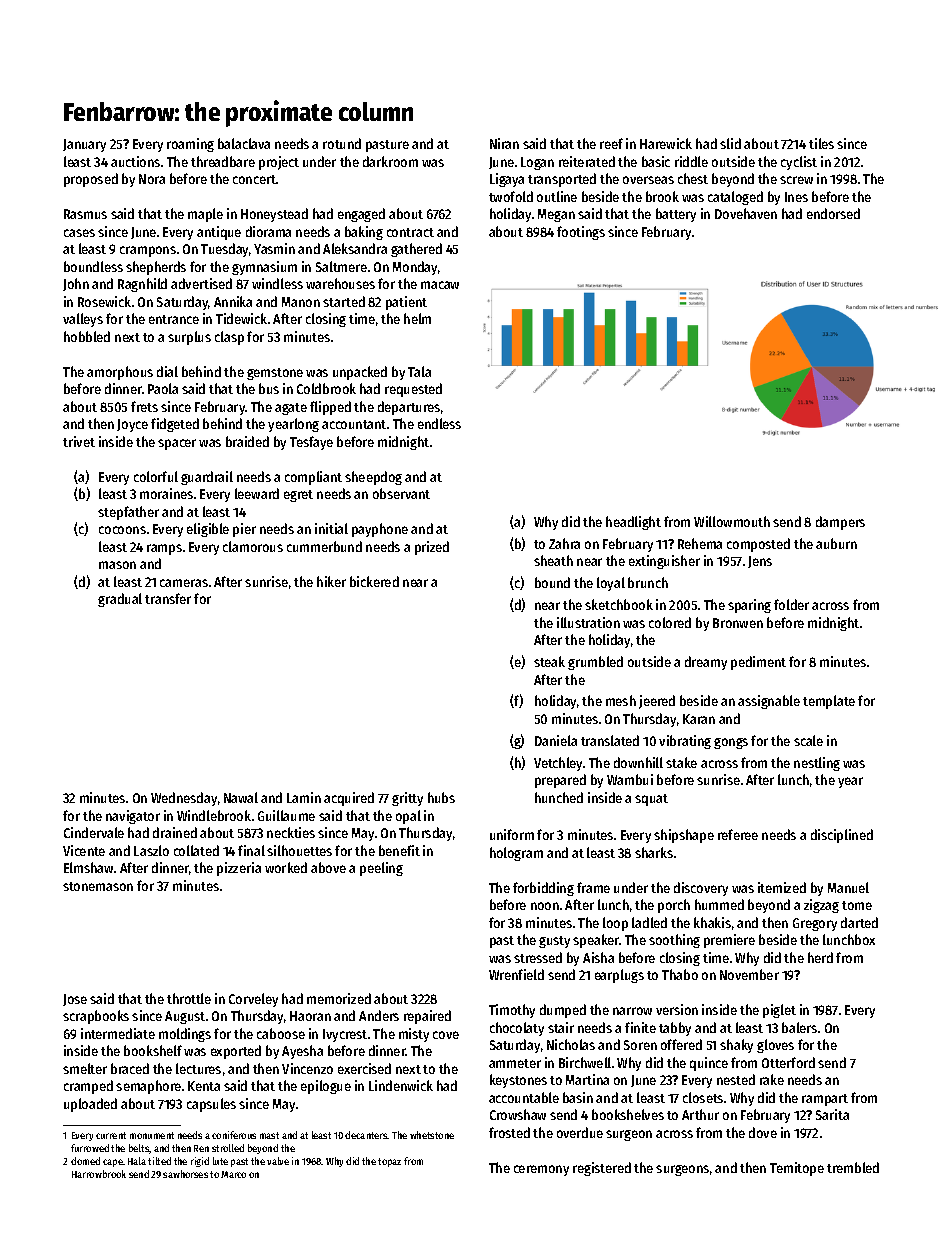 The width and height of the screenshot is (952, 1233). Describe the element at coordinates (83, 320) in the screenshot. I see `valleys` at that location.
